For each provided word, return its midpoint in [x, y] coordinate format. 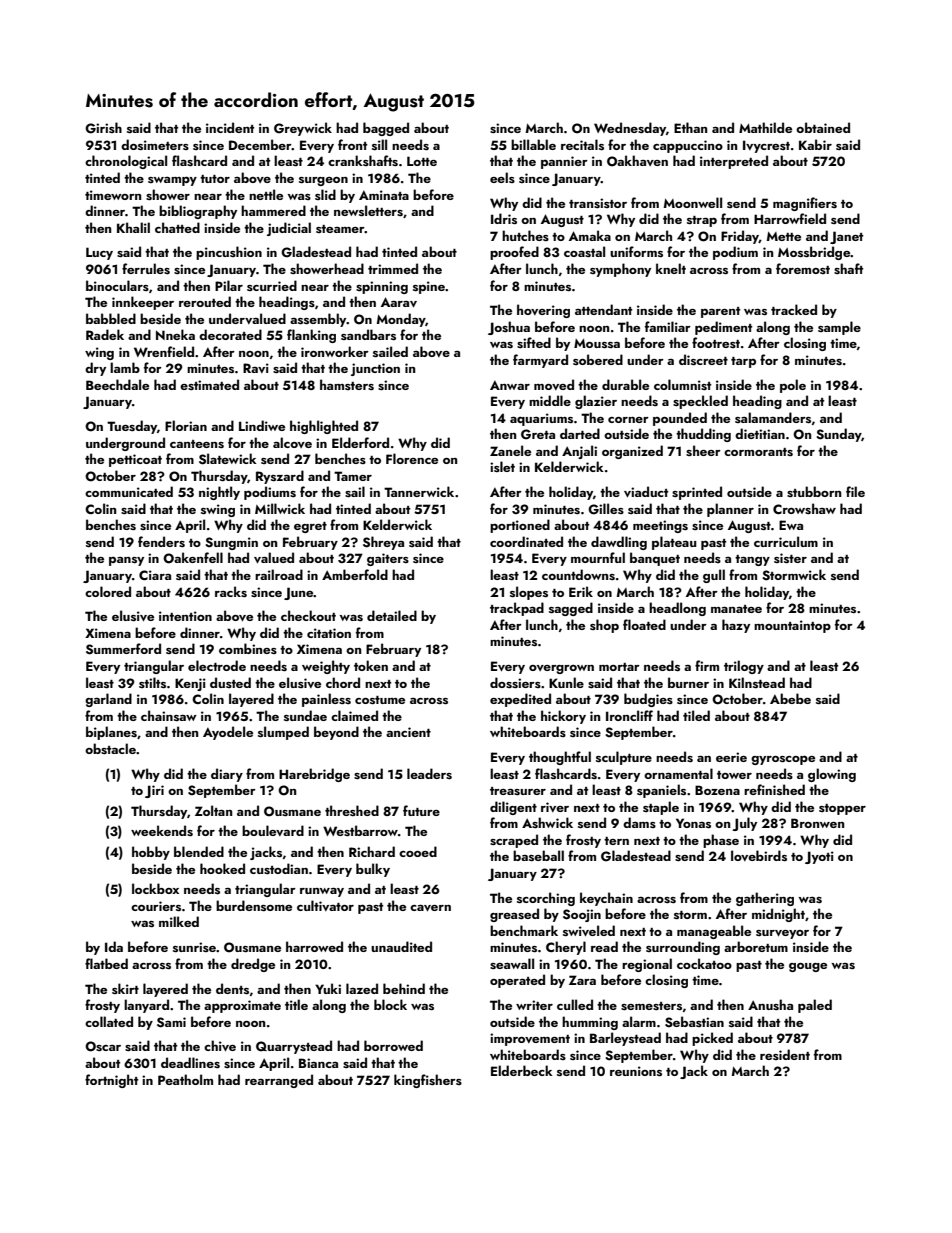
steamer [340, 229]
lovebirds [759, 855]
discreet [703, 359]
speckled [700, 402]
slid [325, 194]
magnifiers [805, 204]
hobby [151, 853]
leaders [429, 773]
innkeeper [143, 303]
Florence [412, 458]
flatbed [106, 963]
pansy [126, 561]
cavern [430, 908]
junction [375, 369]
